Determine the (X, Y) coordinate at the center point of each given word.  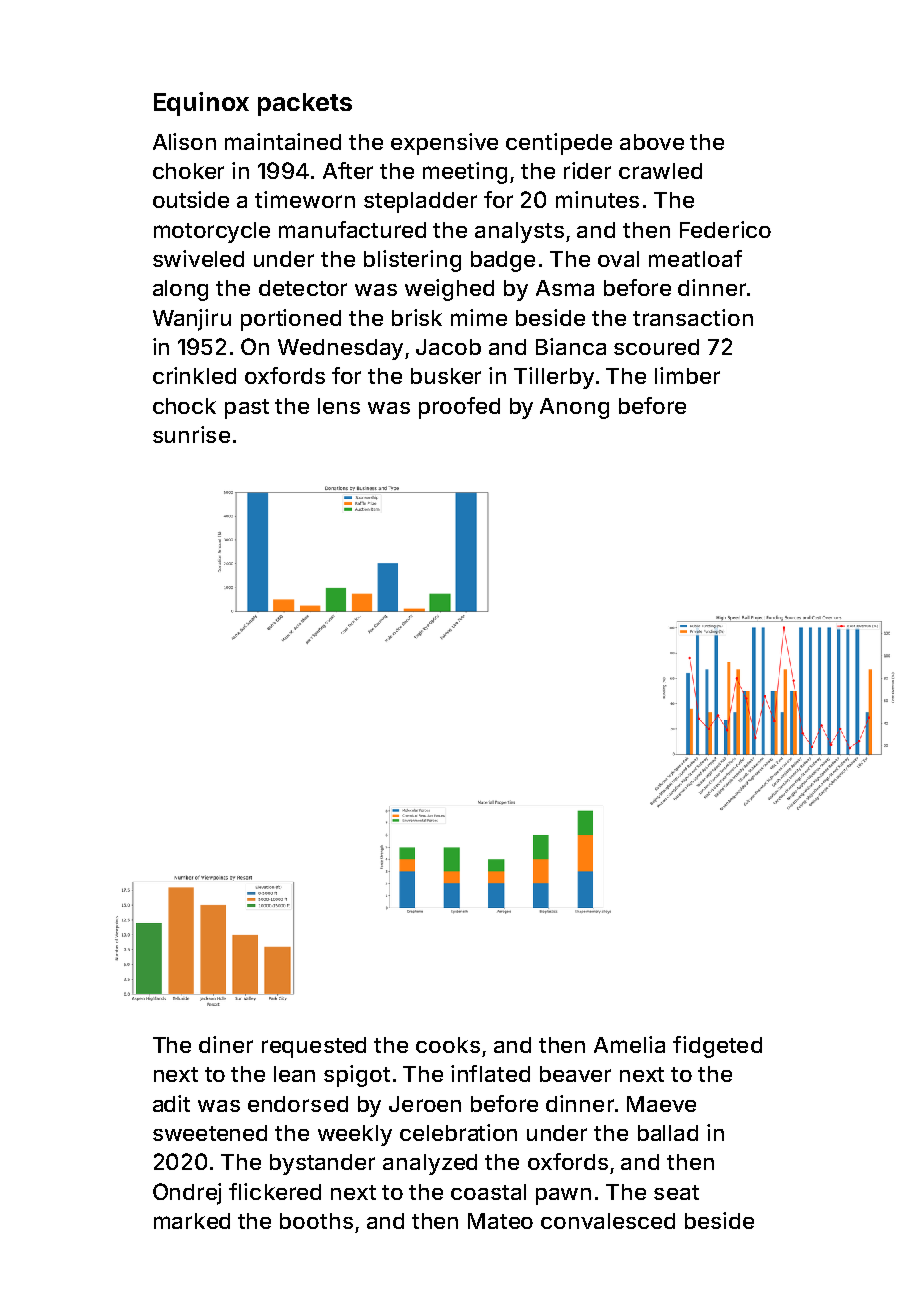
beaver (575, 1074)
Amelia (629, 1044)
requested (314, 1047)
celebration (458, 1132)
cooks (448, 1045)
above (652, 142)
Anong (574, 408)
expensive (444, 144)
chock (184, 406)
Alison (184, 141)
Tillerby (554, 378)
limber (687, 375)
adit (171, 1103)
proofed (459, 408)
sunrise (191, 434)
